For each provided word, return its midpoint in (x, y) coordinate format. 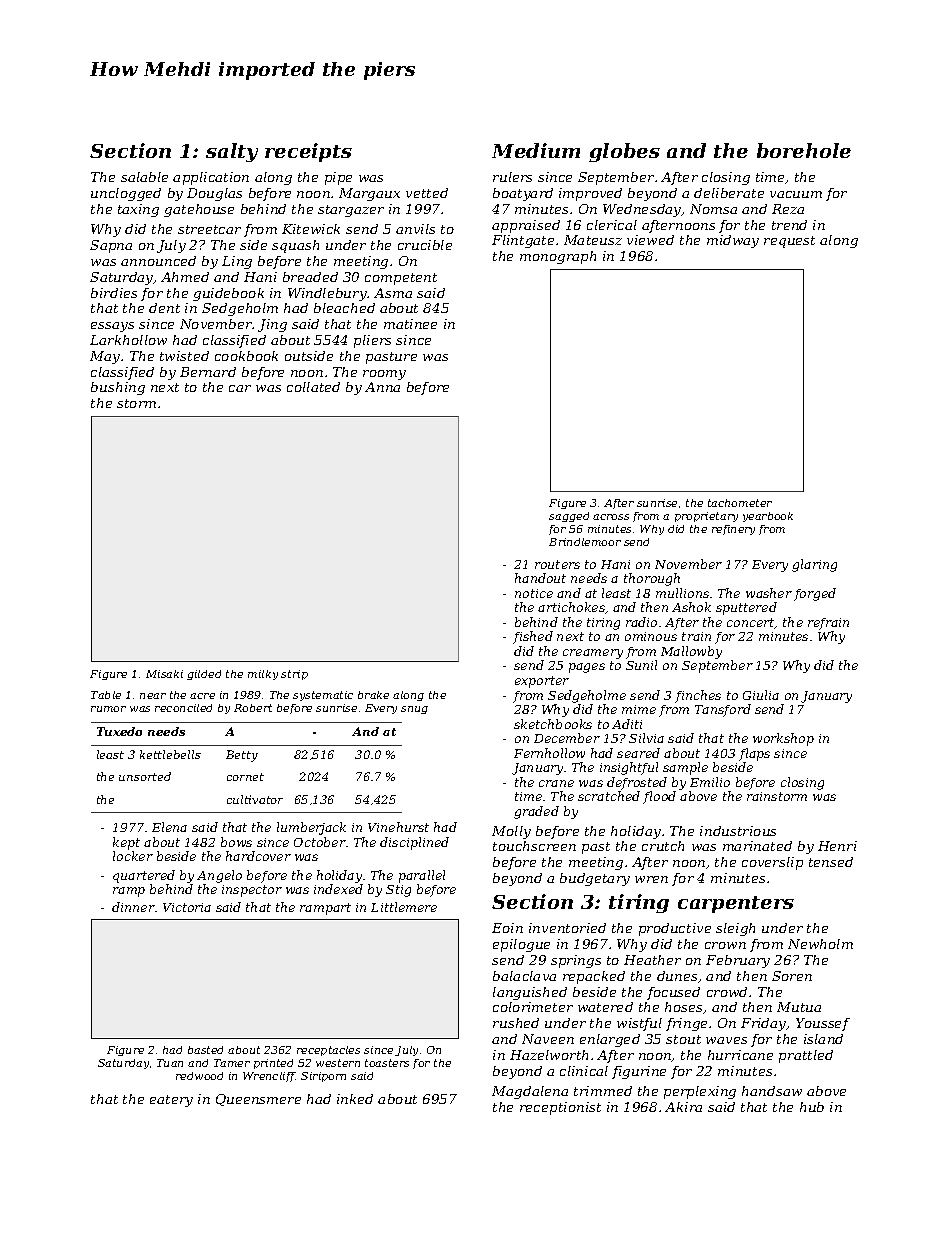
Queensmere (258, 1100)
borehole (804, 150)
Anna (382, 387)
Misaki (164, 674)
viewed (650, 240)
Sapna (111, 246)
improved (590, 194)
